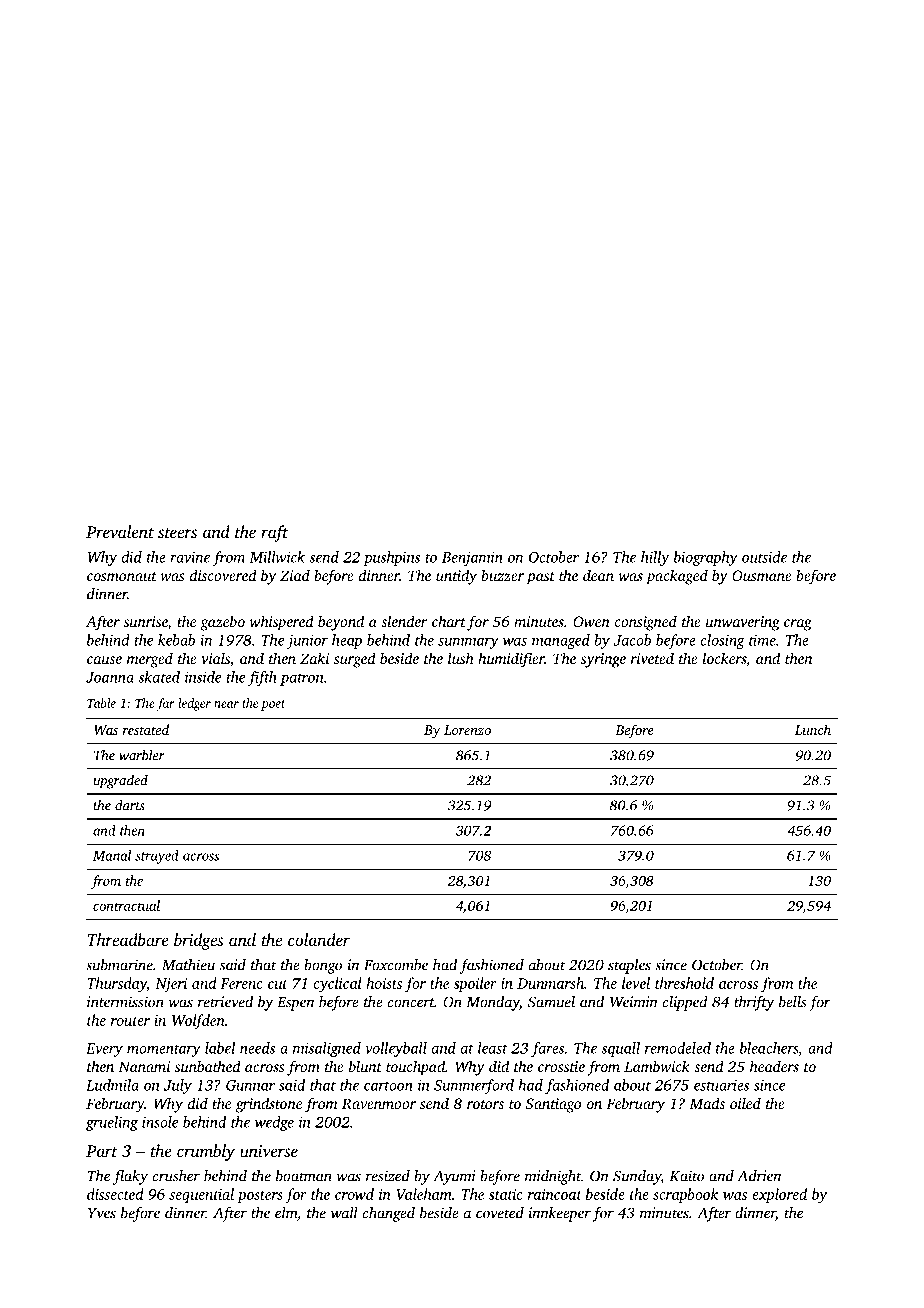  Describe the element at coordinates (754, 1003) in the page. I see `thrifty` at that location.
